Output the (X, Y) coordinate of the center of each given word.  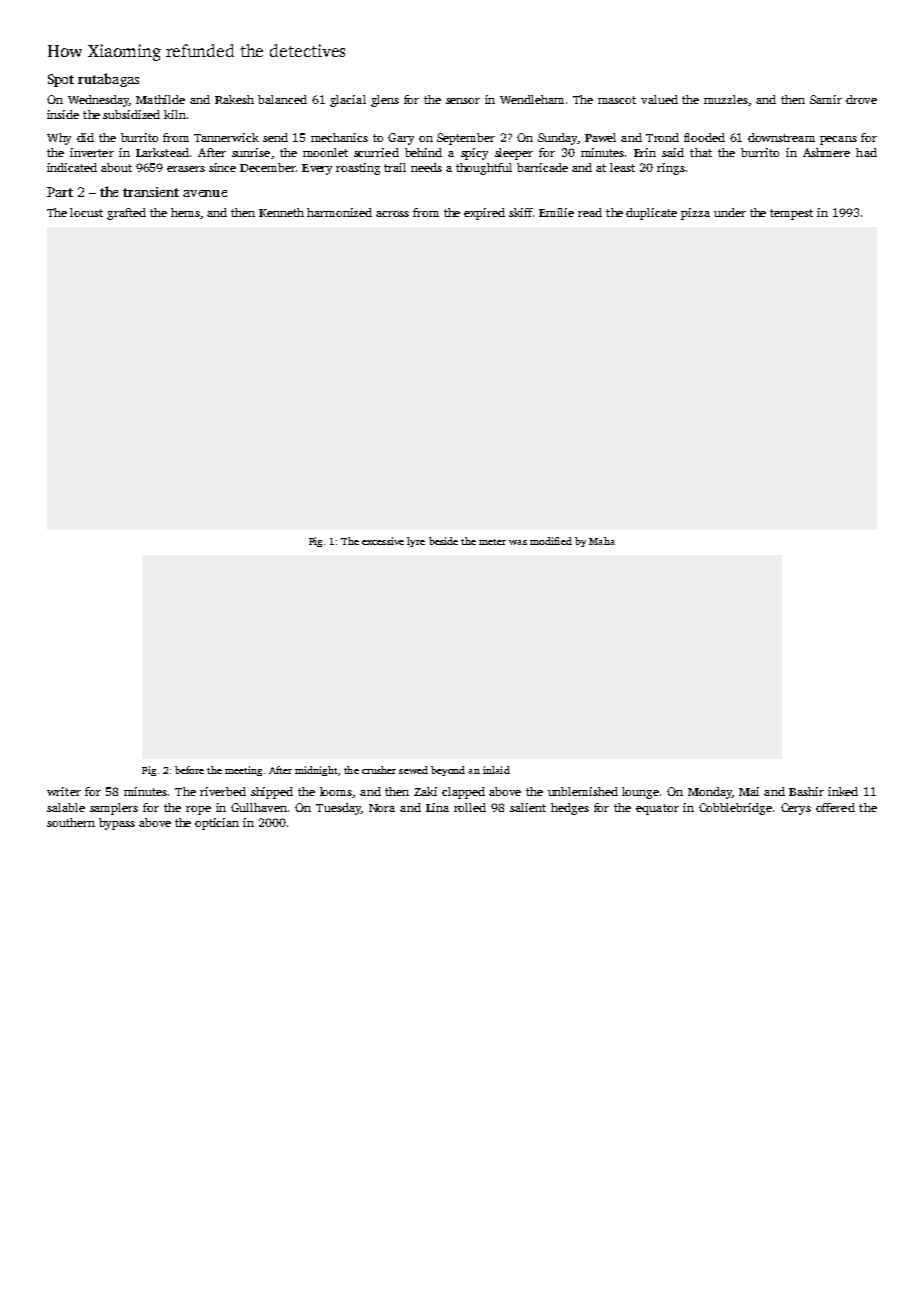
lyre (416, 542)
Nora (382, 808)
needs (426, 167)
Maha (602, 541)
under (730, 212)
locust (86, 212)
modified (551, 541)
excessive (383, 541)
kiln (175, 114)
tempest (791, 214)
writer (64, 791)
